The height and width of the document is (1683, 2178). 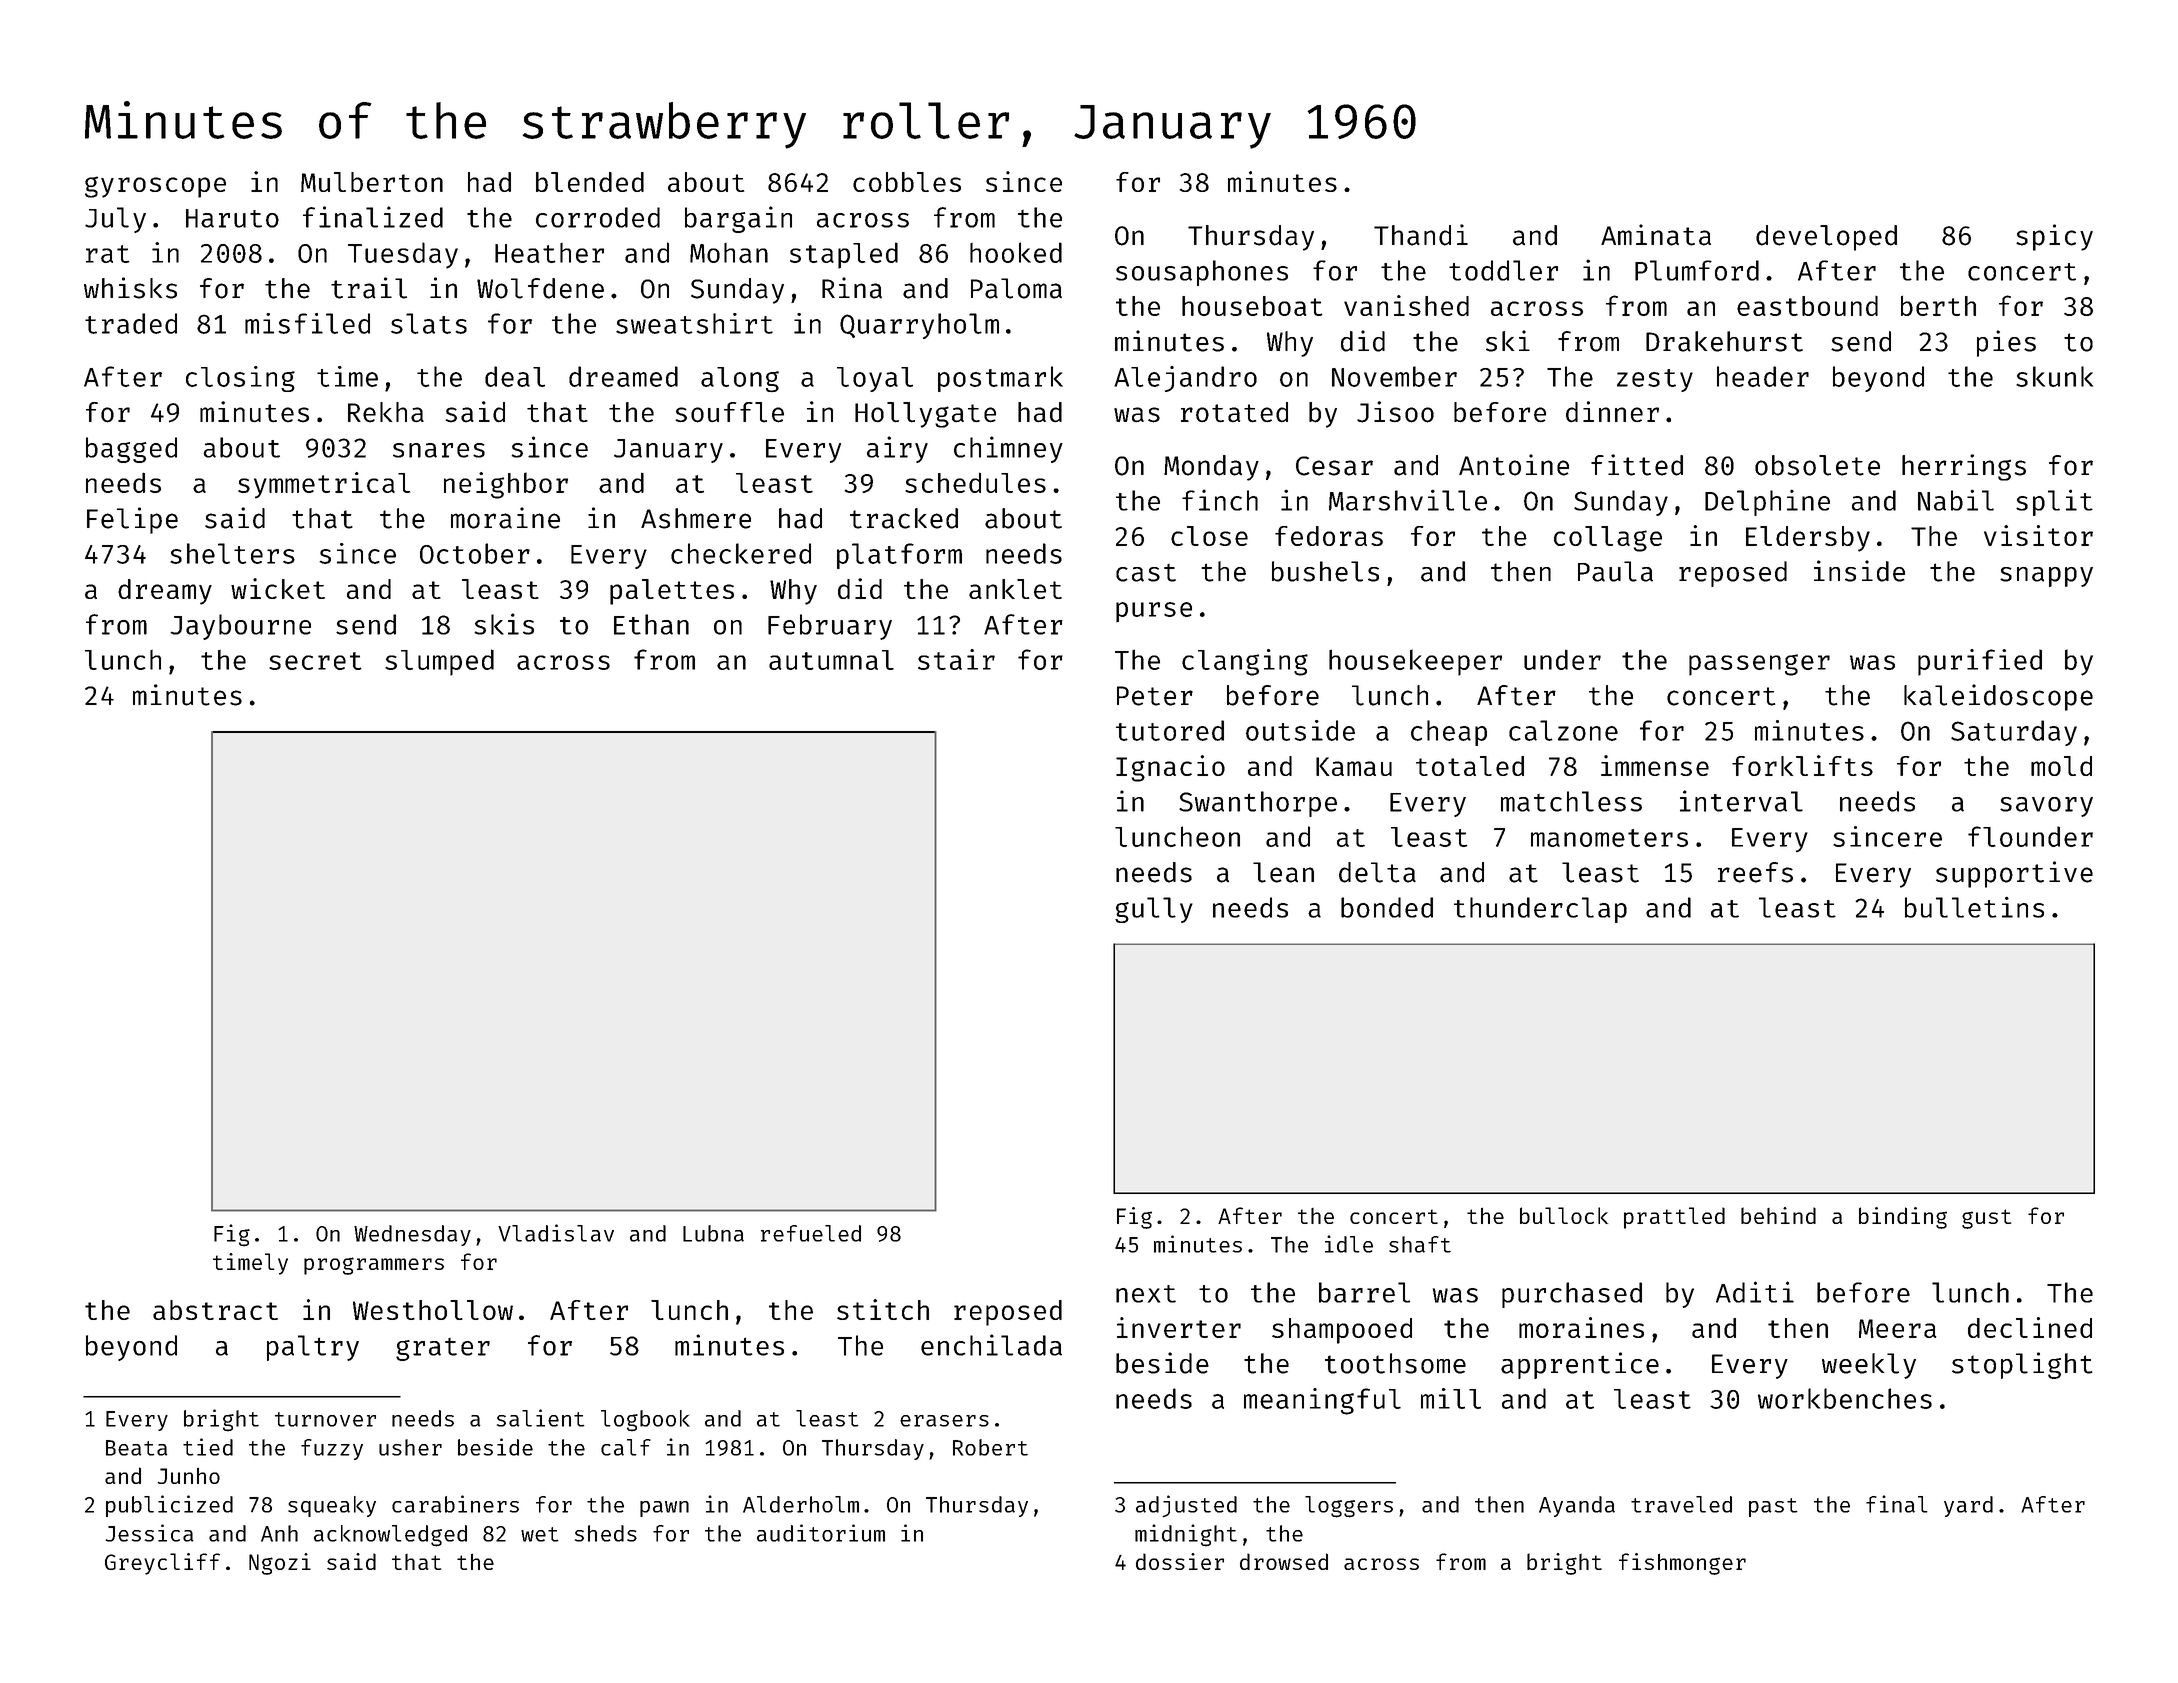 What do you see at coordinates (1656, 235) in the document?
I see `Aminata` at bounding box center [1656, 235].
